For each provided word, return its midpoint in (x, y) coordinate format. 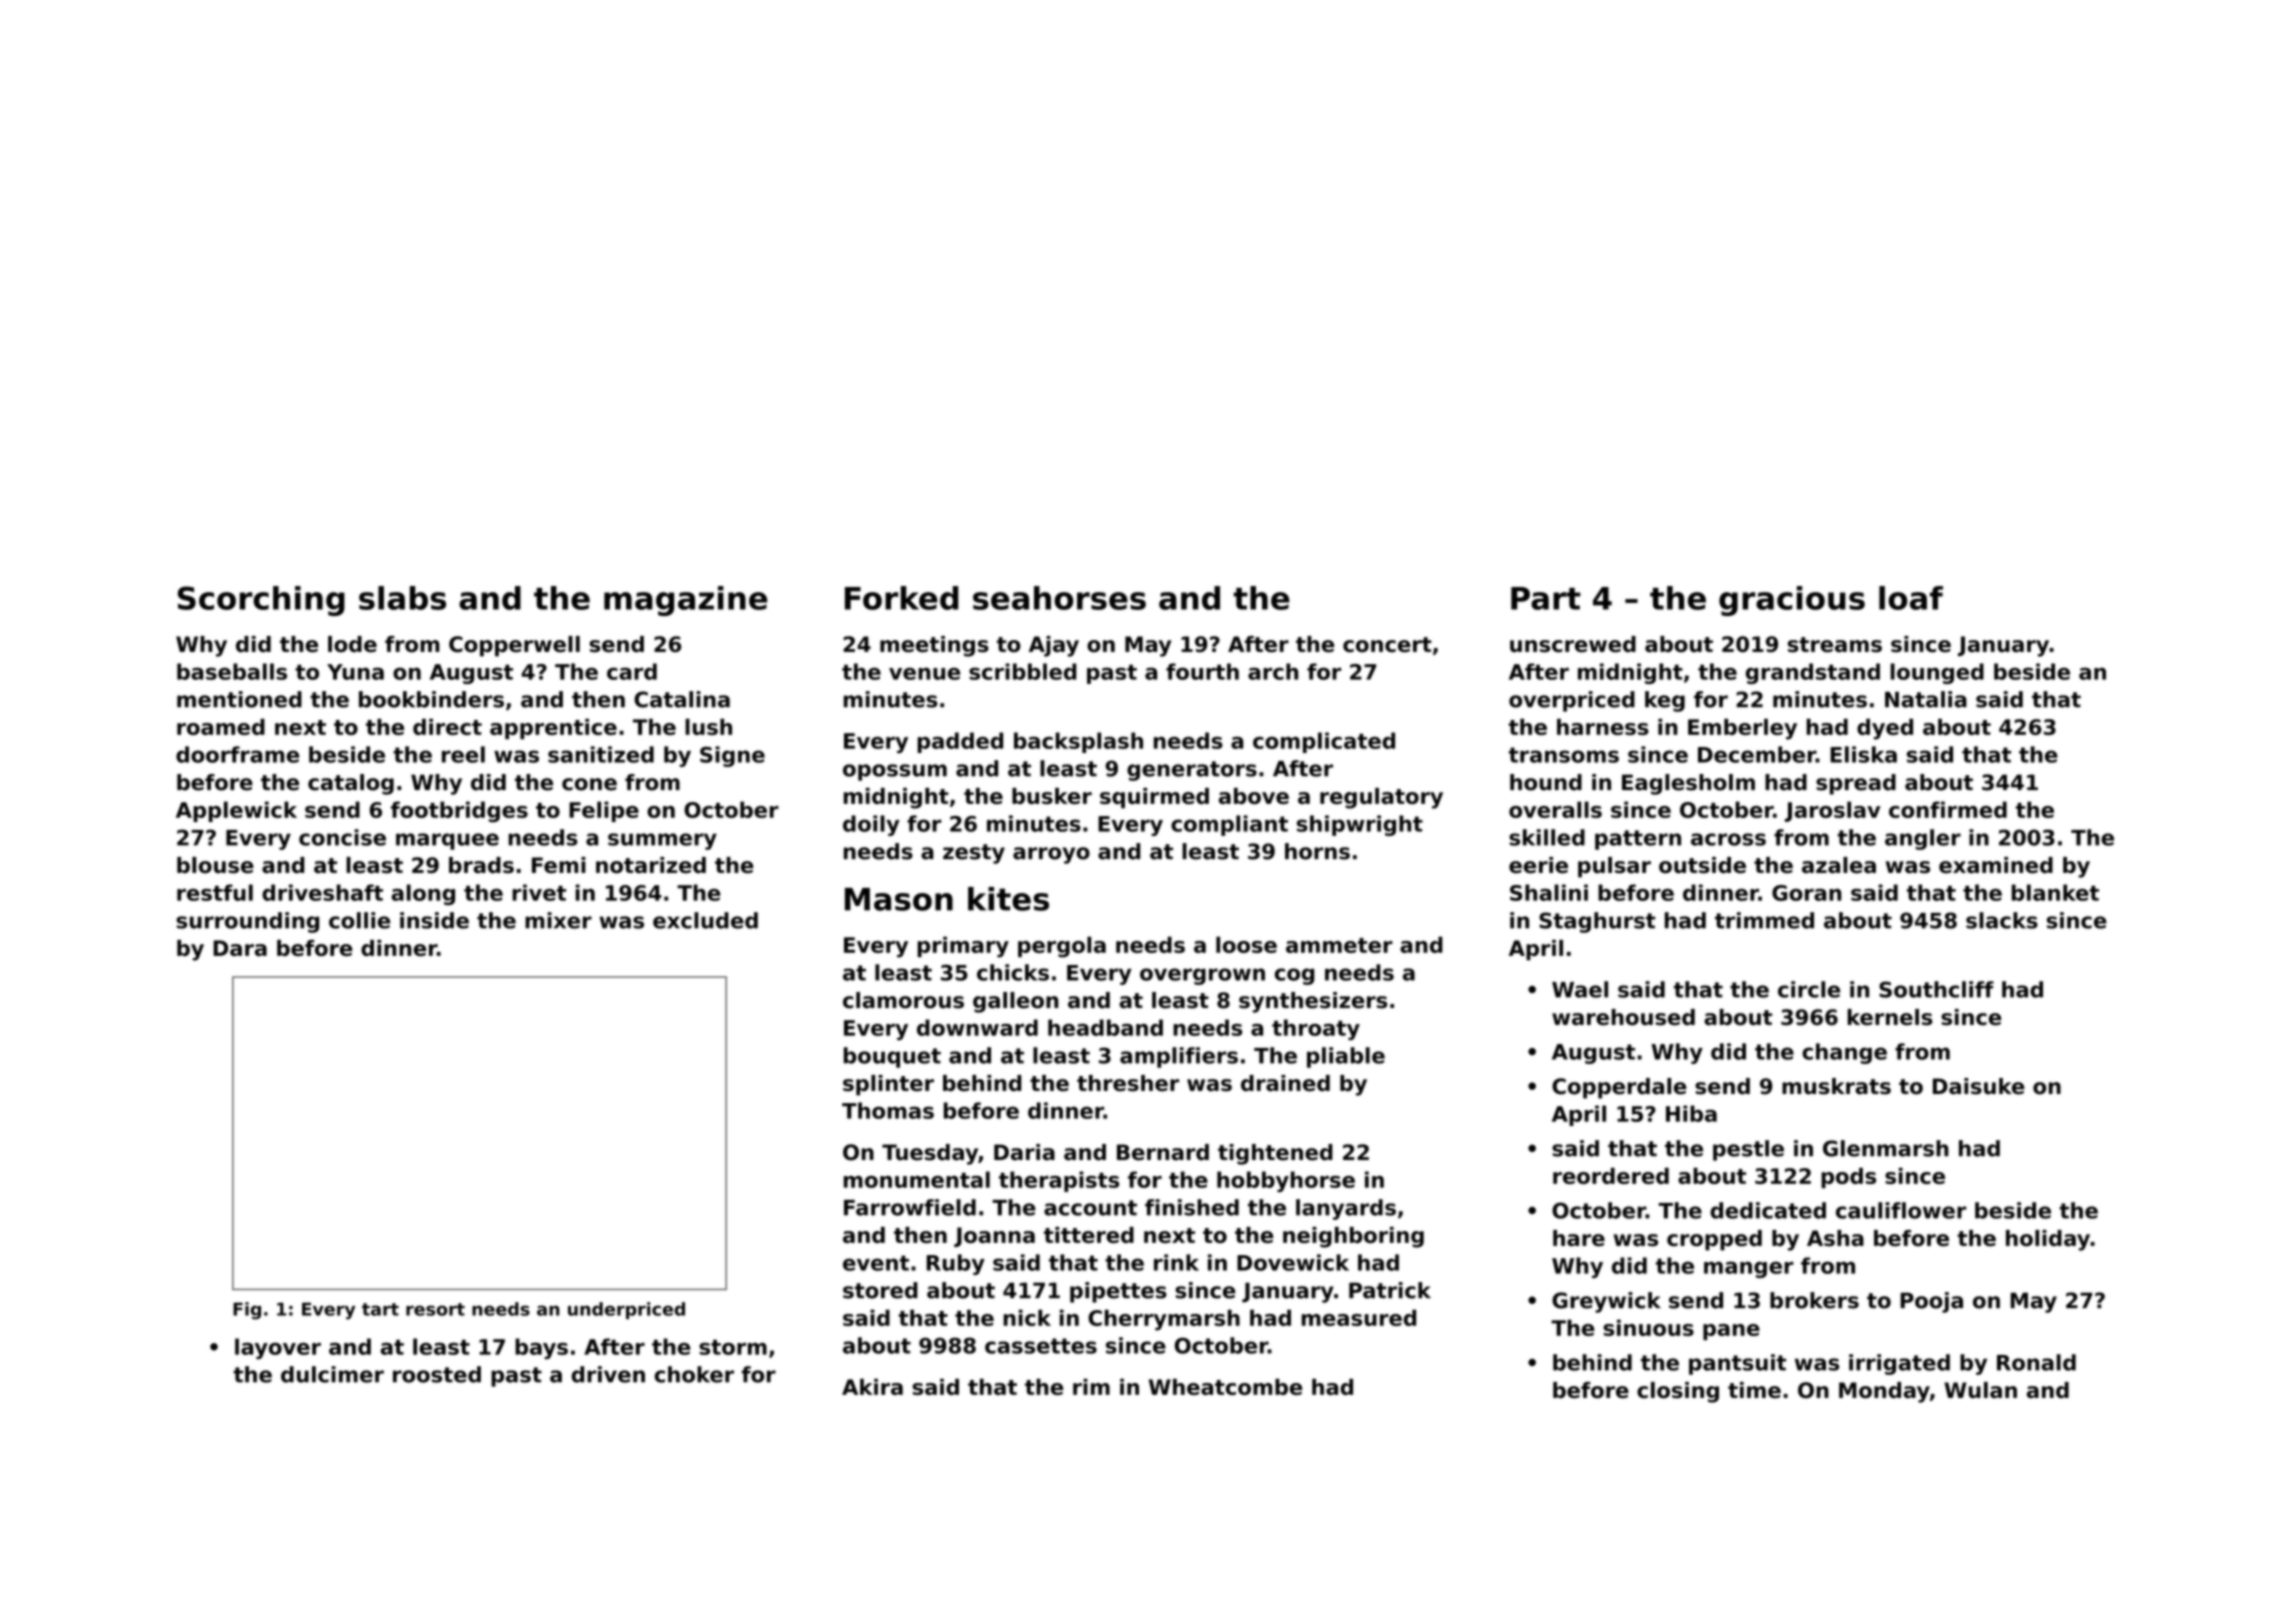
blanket (2055, 892)
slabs (402, 598)
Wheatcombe (1225, 1387)
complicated (1324, 742)
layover (278, 1348)
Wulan (1980, 1390)
